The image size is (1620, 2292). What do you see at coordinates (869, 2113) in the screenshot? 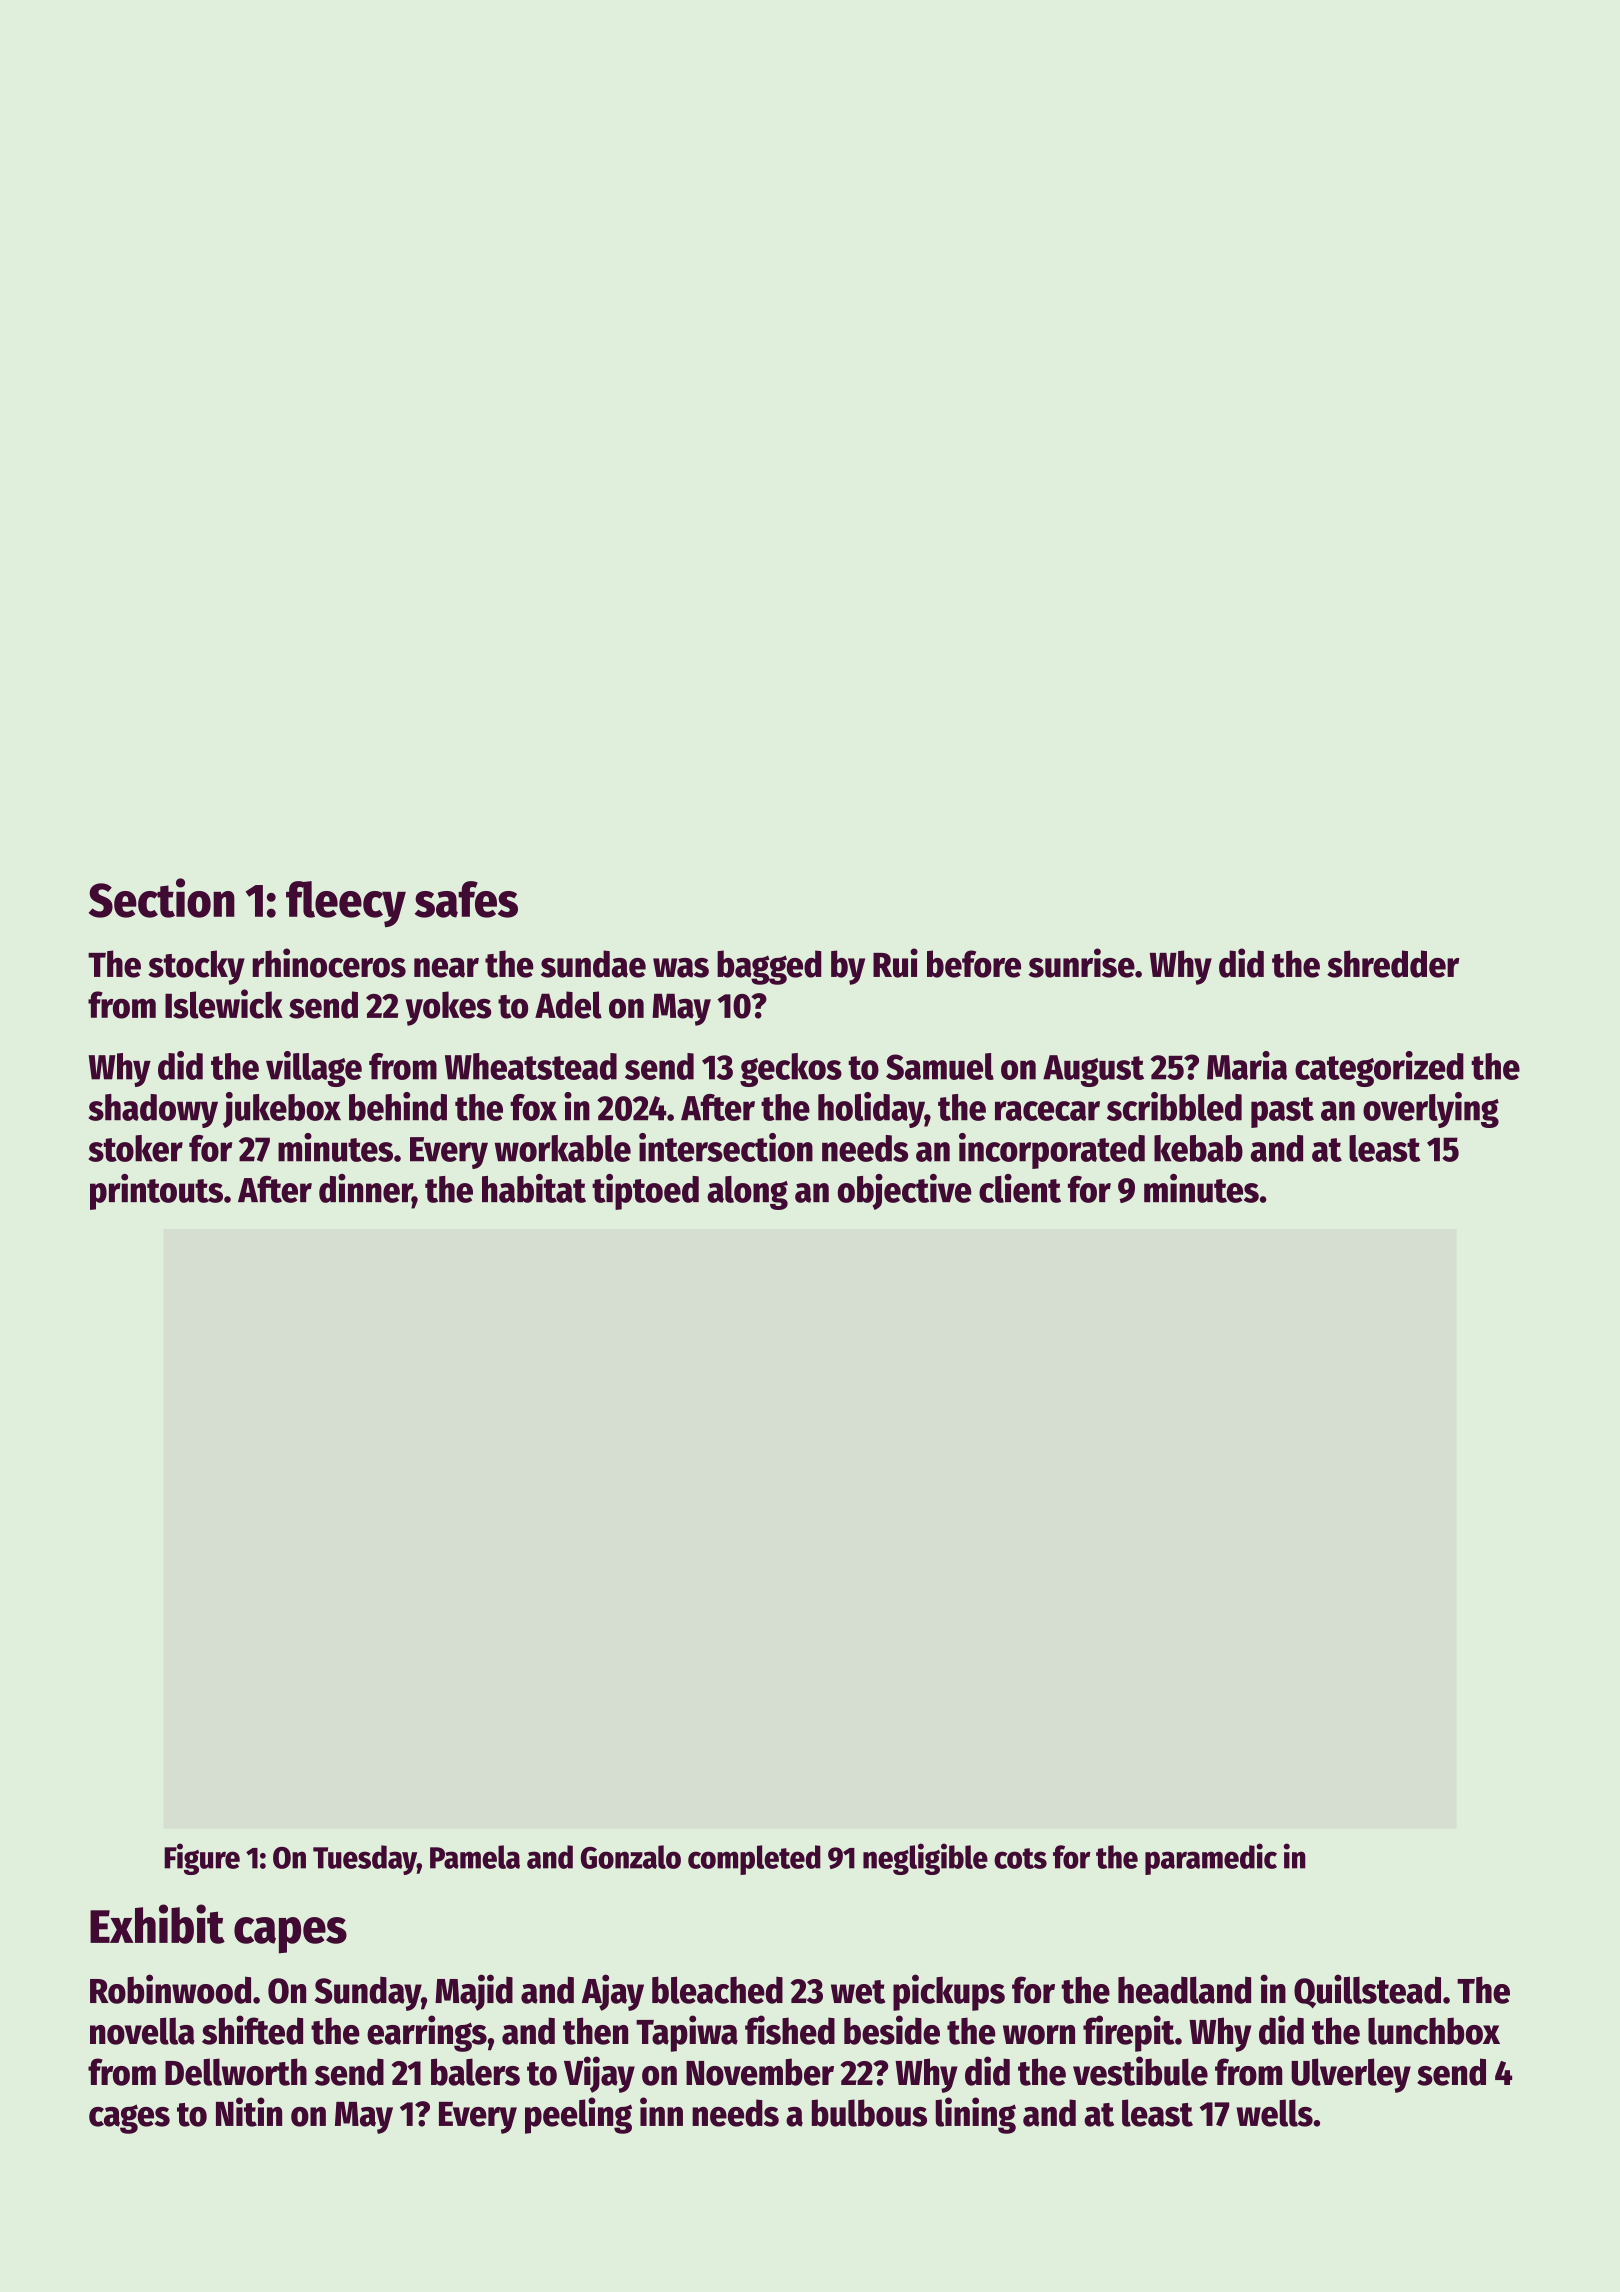
I see `bulbous` at bounding box center [869, 2113].
